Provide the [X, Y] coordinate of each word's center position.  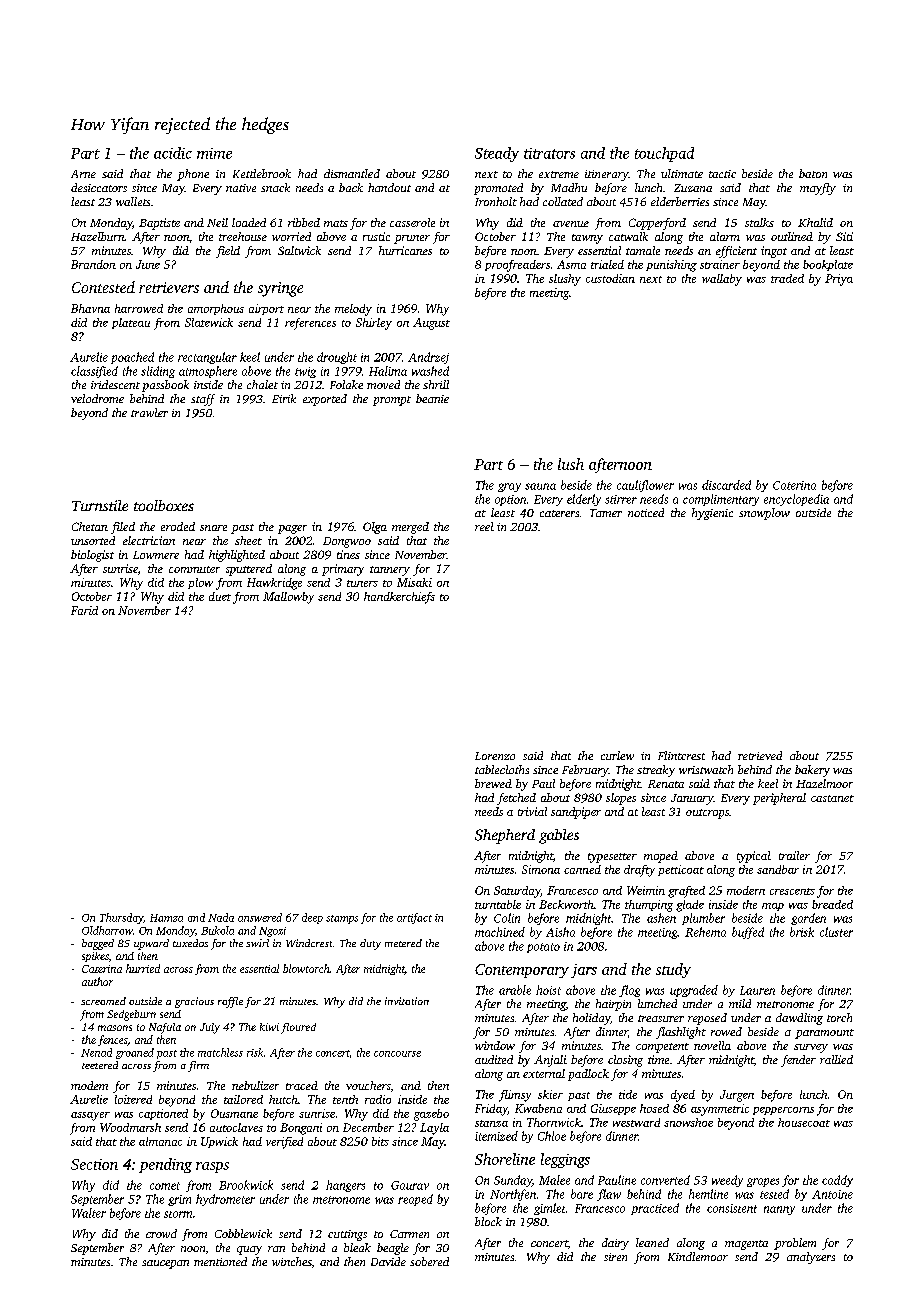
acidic [173, 153]
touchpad [664, 154]
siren [615, 1257]
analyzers [811, 1258]
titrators [549, 153]
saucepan [165, 1264]
